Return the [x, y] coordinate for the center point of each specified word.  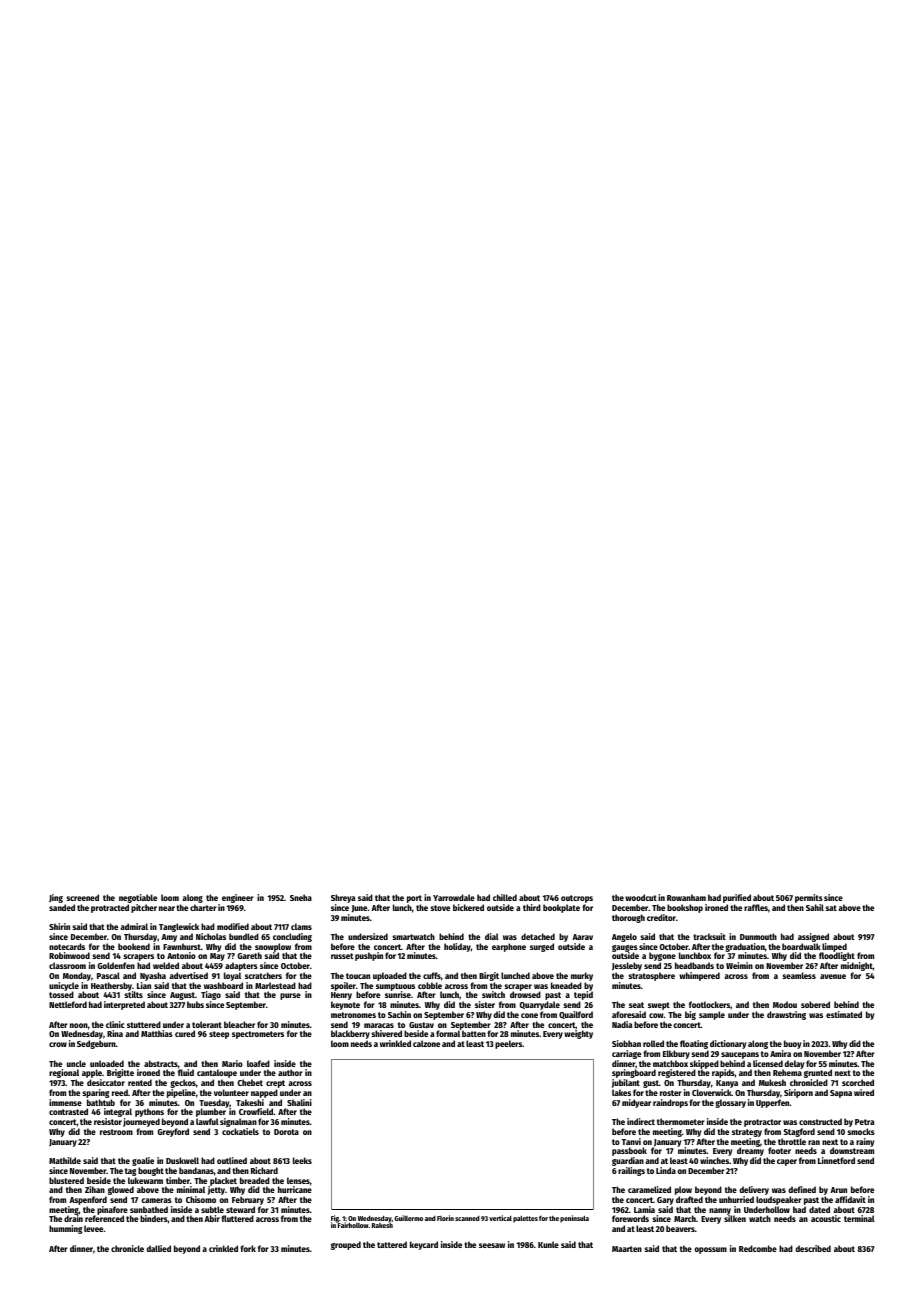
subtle [212, 1209]
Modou [785, 1004]
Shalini [299, 1102]
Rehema [787, 1073]
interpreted [124, 1005]
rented [140, 1082]
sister [485, 1004]
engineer [238, 898]
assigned [813, 937]
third [532, 907]
